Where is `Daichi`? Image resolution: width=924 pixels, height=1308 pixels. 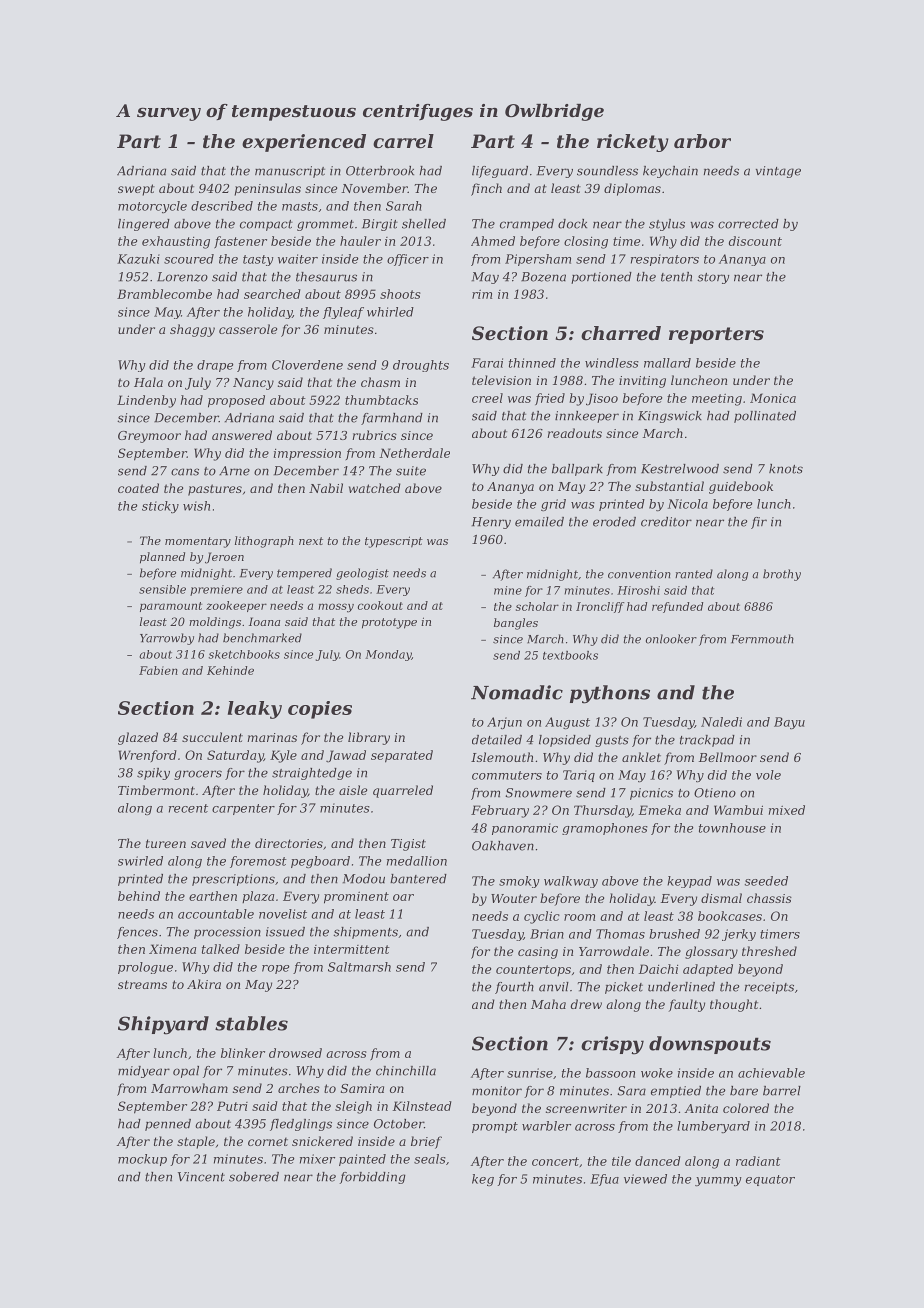
Daichi is located at coordinates (658, 969).
